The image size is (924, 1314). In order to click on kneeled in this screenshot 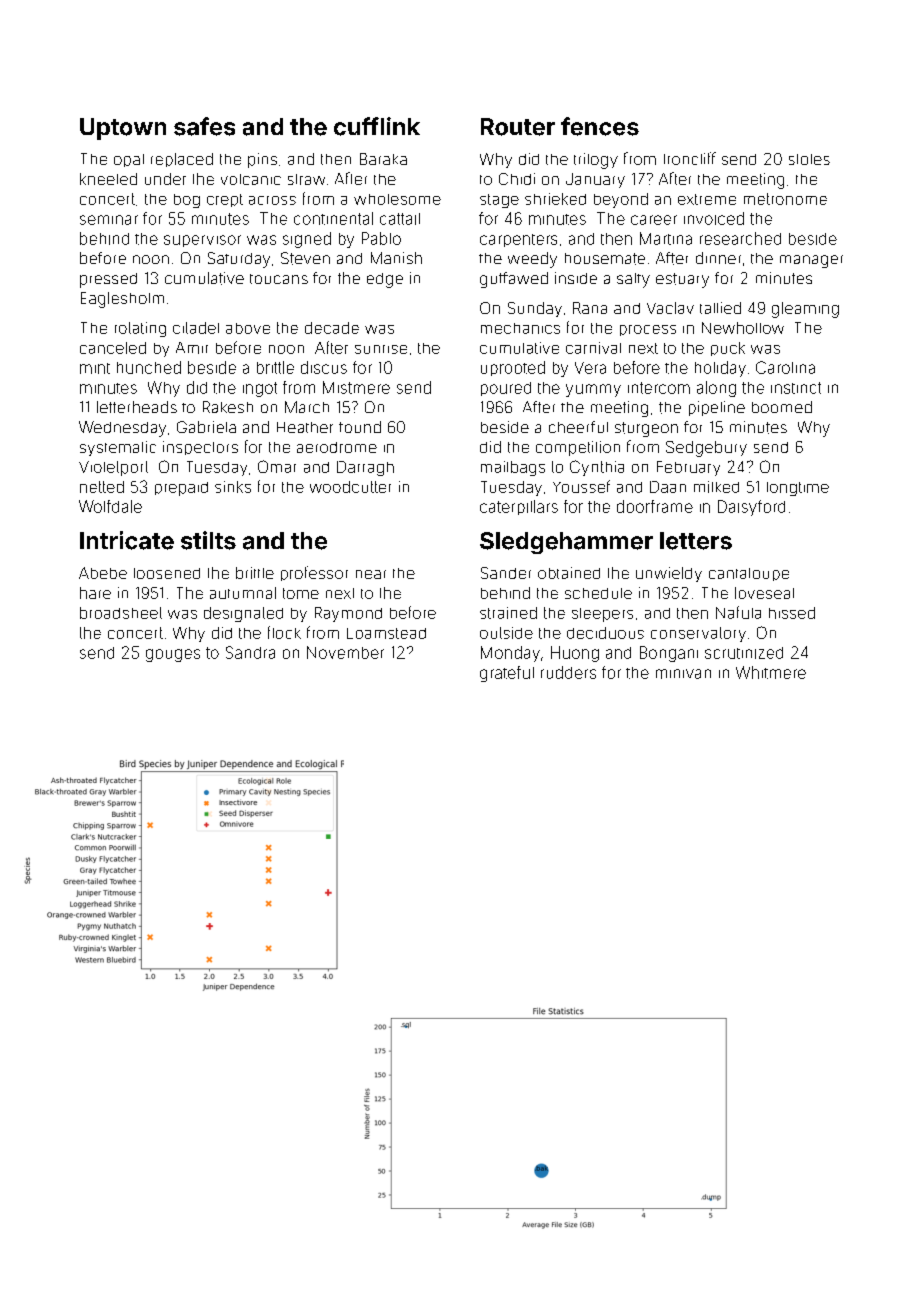, I will do `click(108, 179)`.
